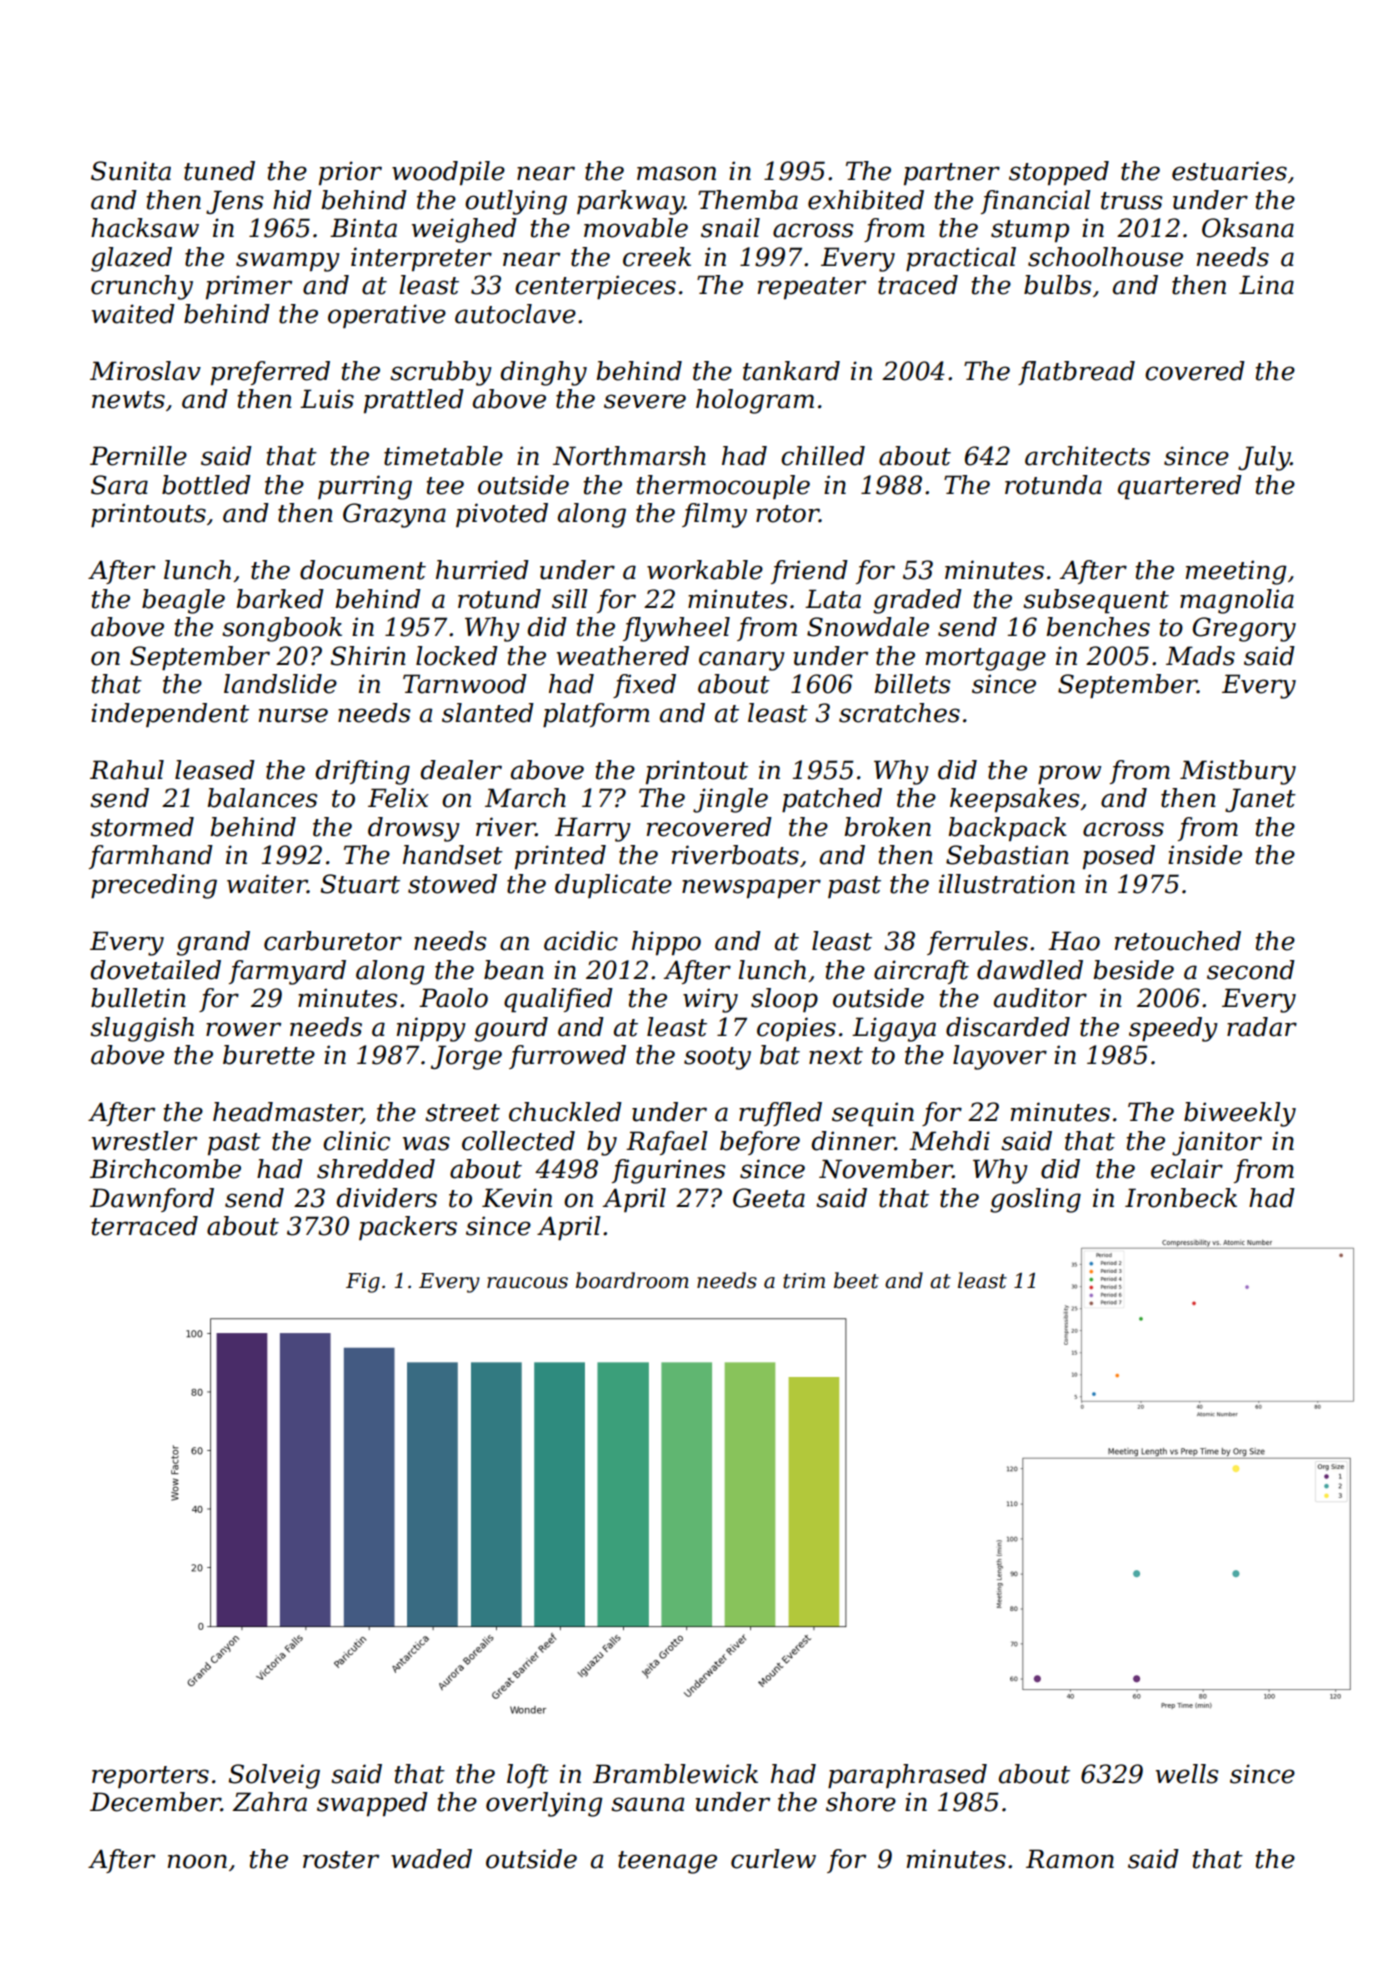 Image resolution: width=1386 pixels, height=1969 pixels. Describe the element at coordinates (152, 1200) in the image. I see `Dawnford` at that location.
